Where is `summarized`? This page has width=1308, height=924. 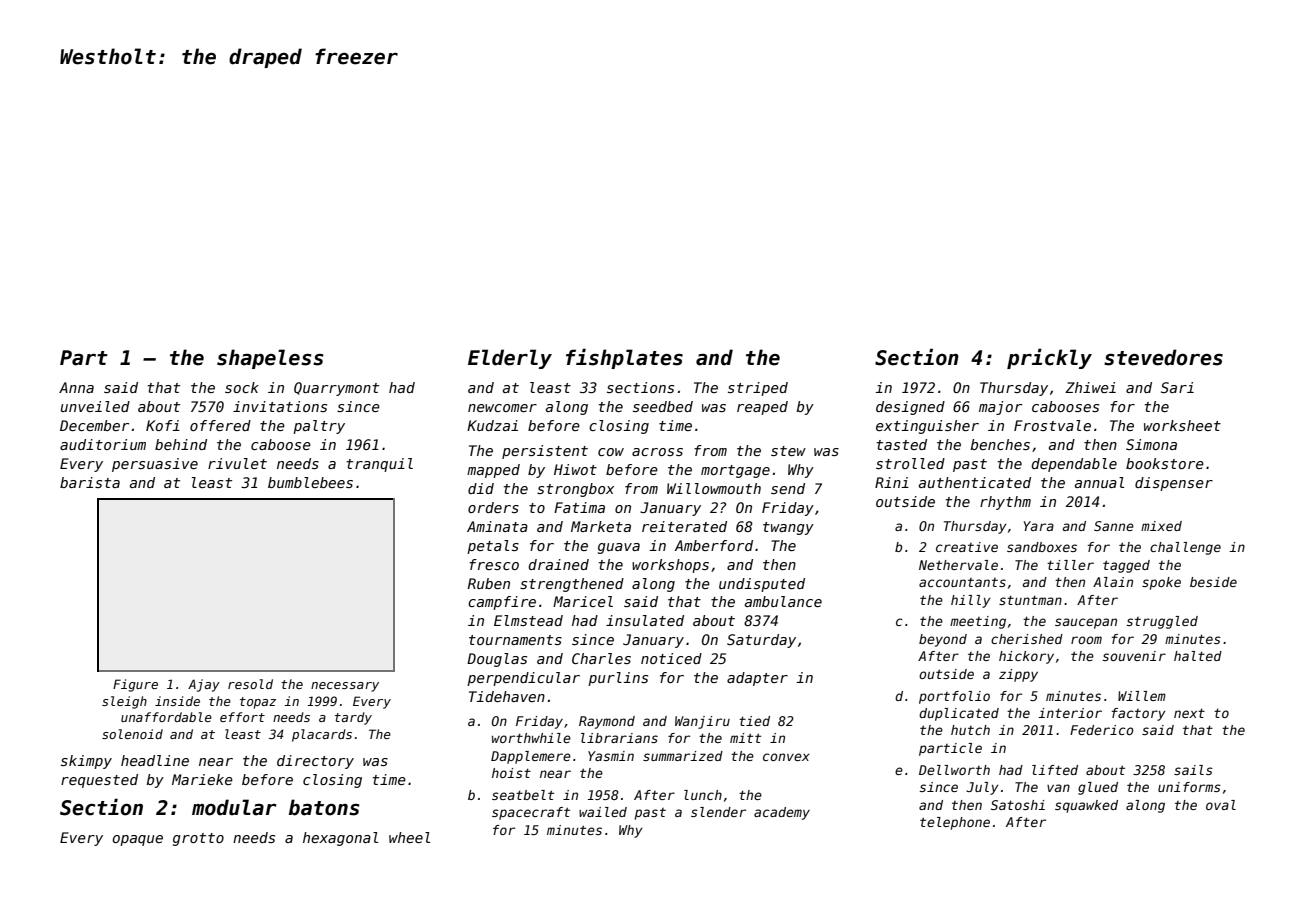 summarized is located at coordinates (683, 756).
